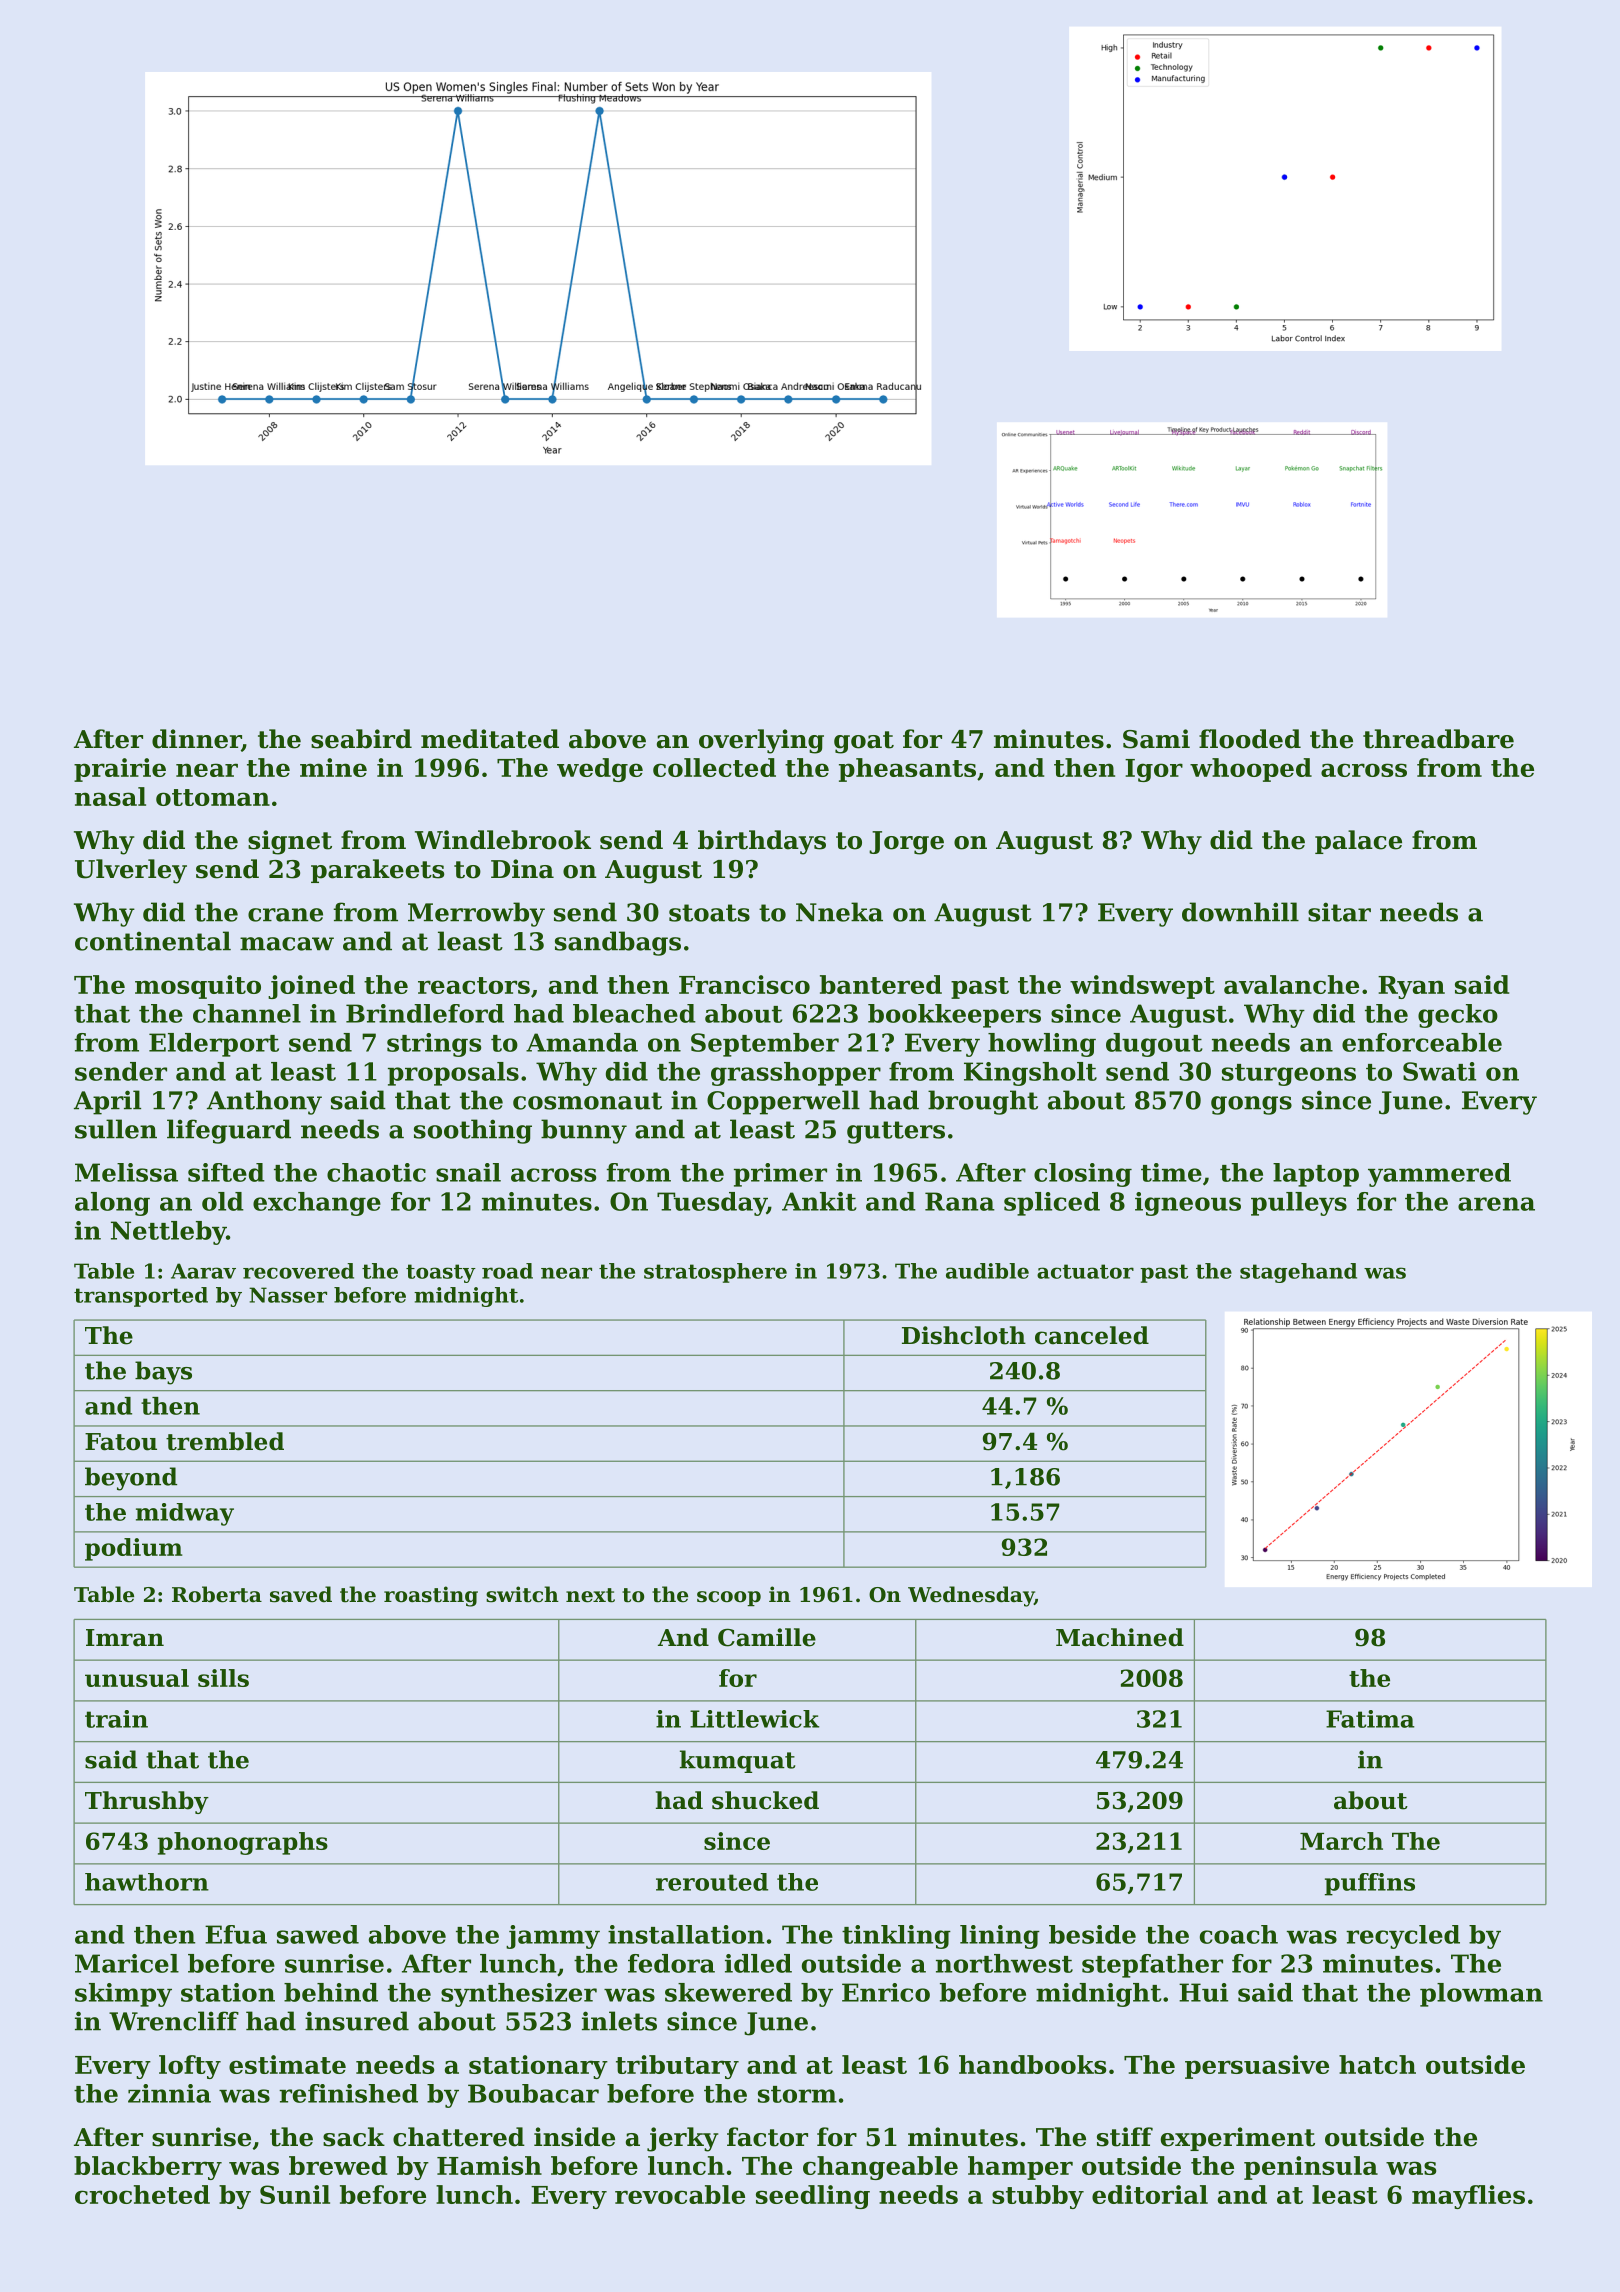 The image size is (1620, 2292). Describe the element at coordinates (434, 1045) in the image. I see `strings` at that location.
